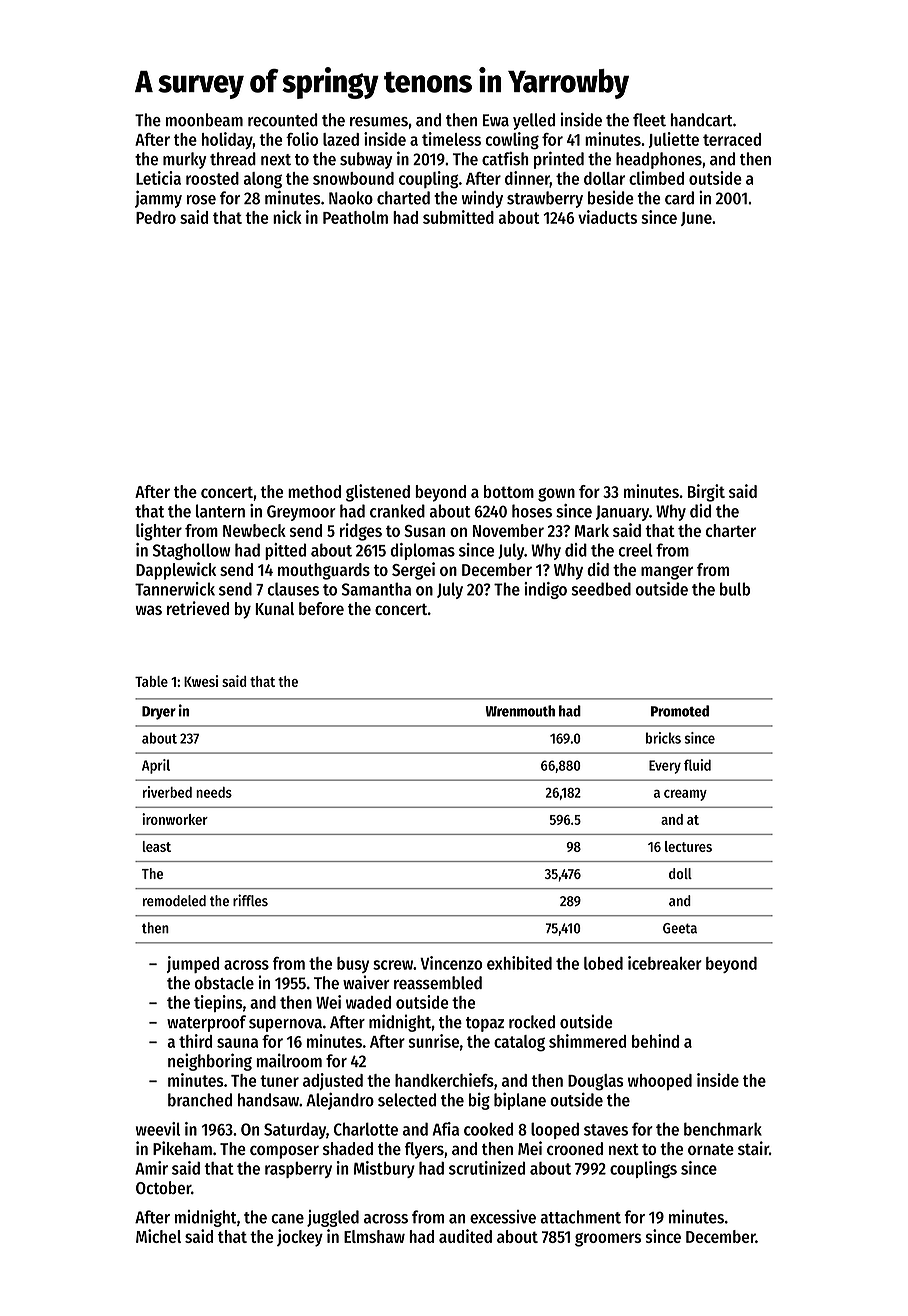 This screenshot has width=908, height=1316. Describe the element at coordinates (696, 219) in the screenshot. I see `June` at that location.
